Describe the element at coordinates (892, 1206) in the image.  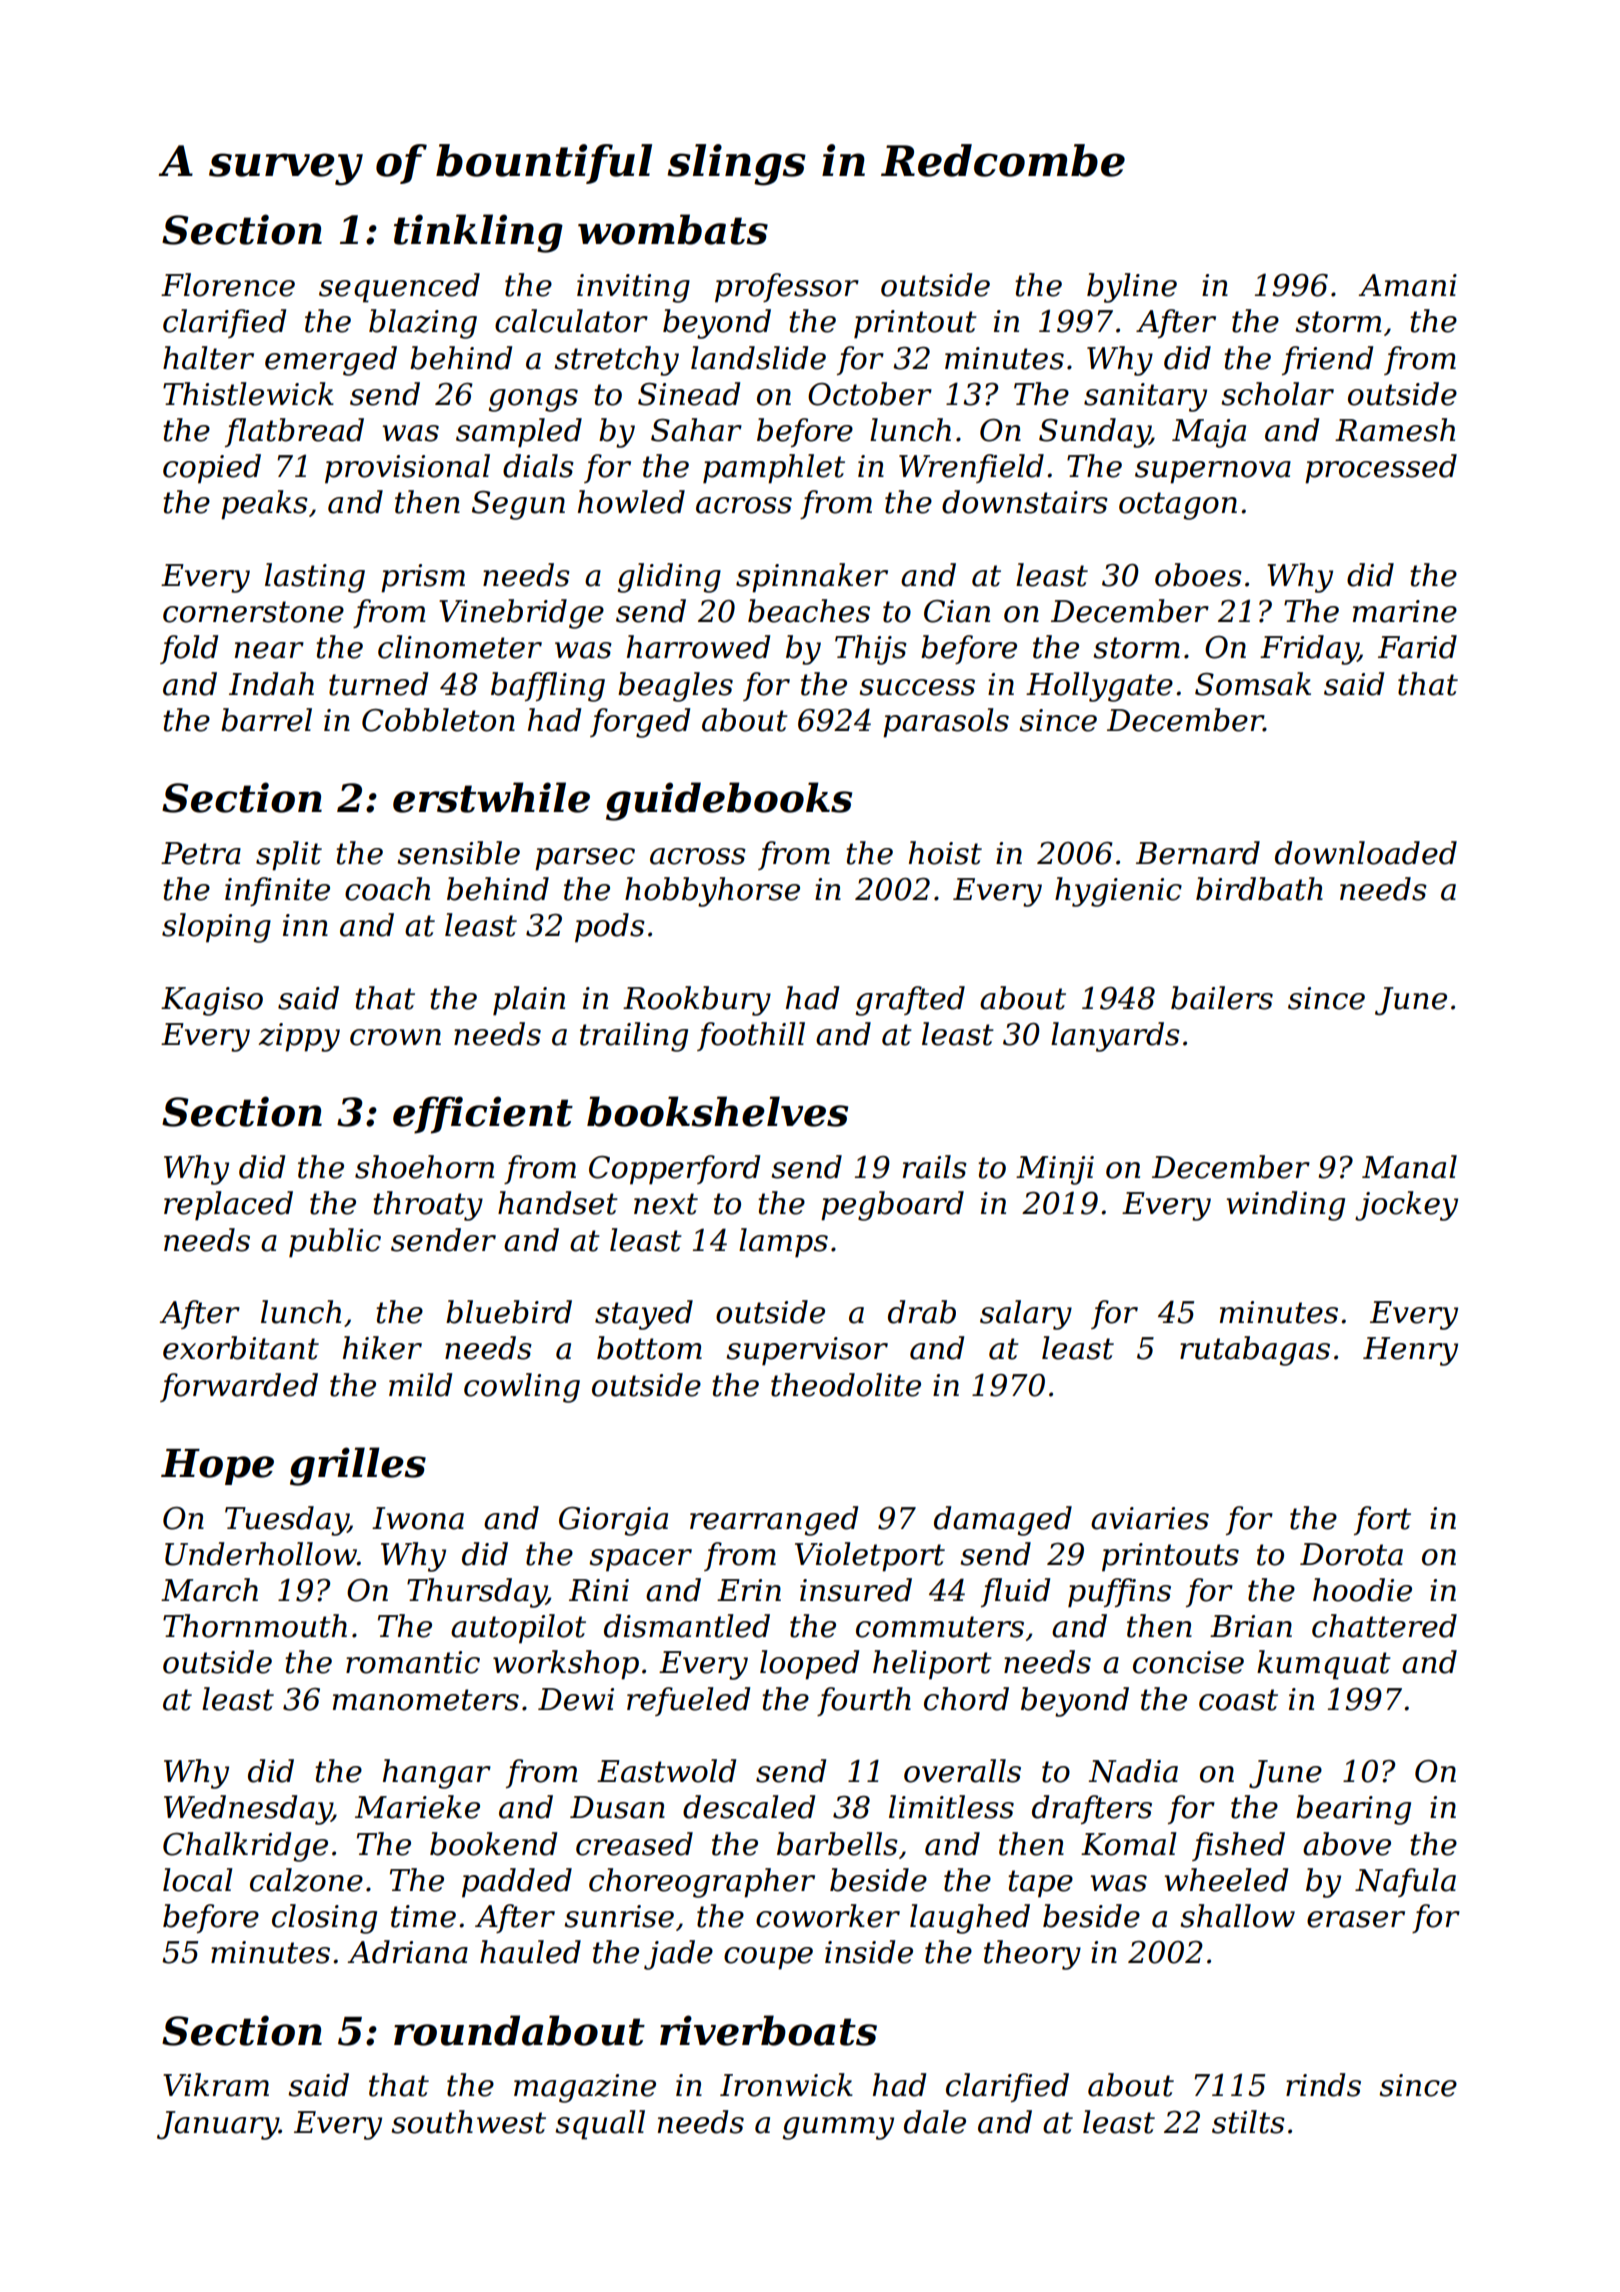
I see `pegboard` at that location.
